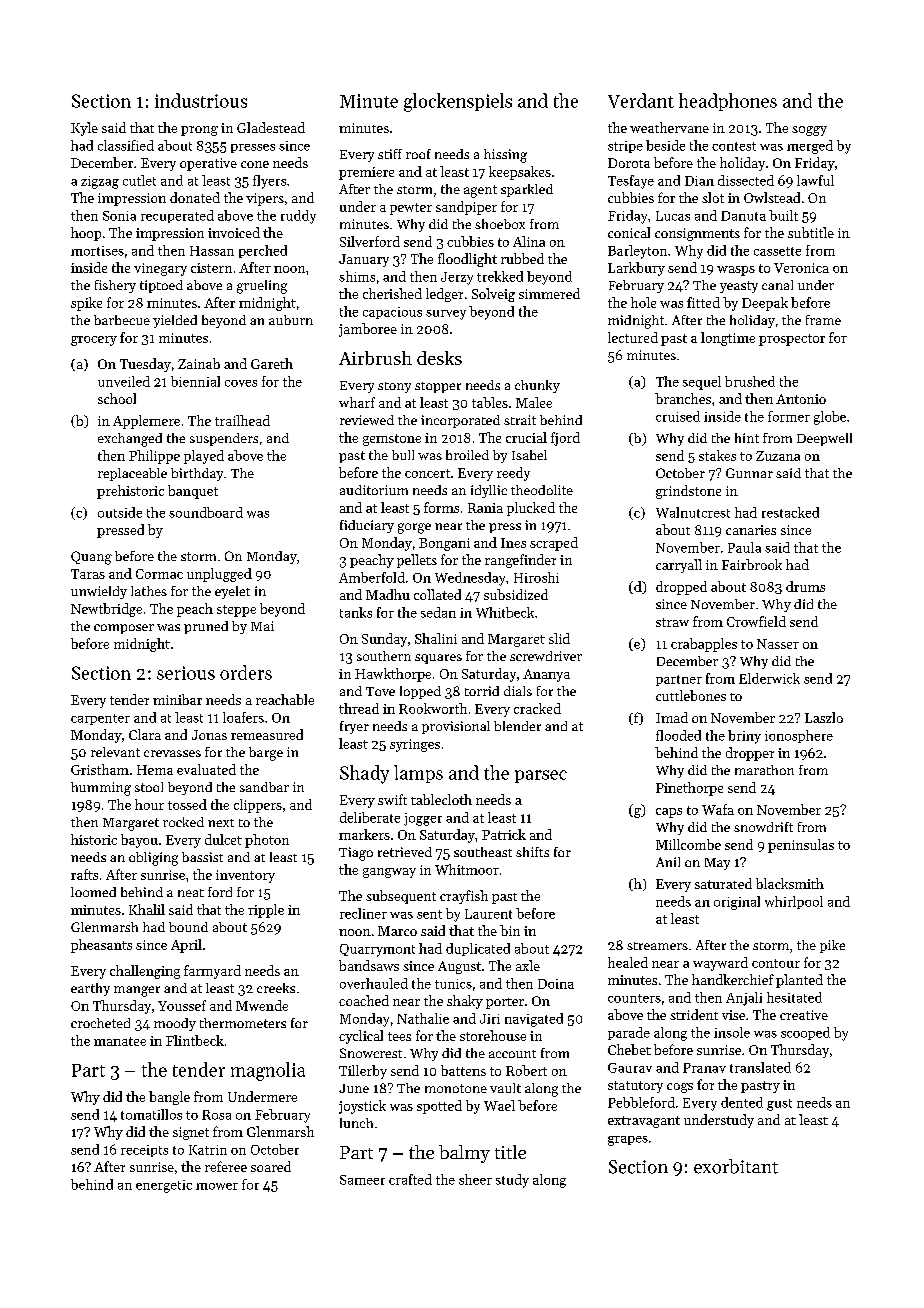 Image resolution: width=924 pixels, height=1308 pixels. I want to click on brushed, so click(750, 381).
